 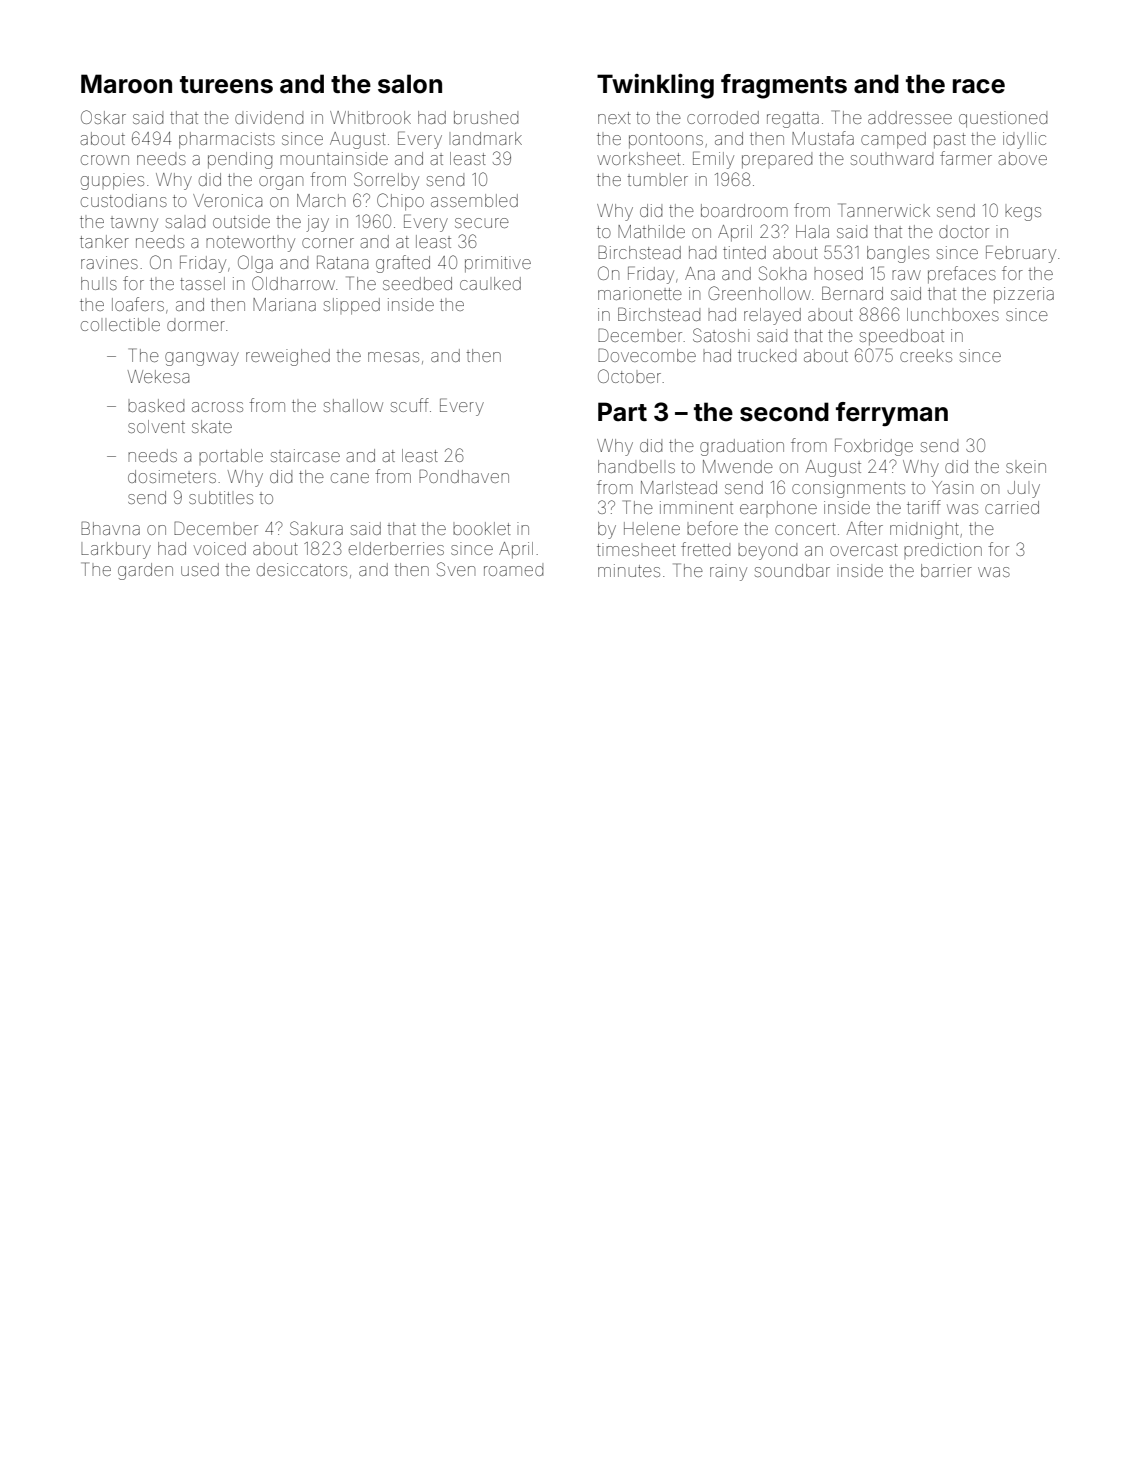 I want to click on October, so click(x=629, y=376).
